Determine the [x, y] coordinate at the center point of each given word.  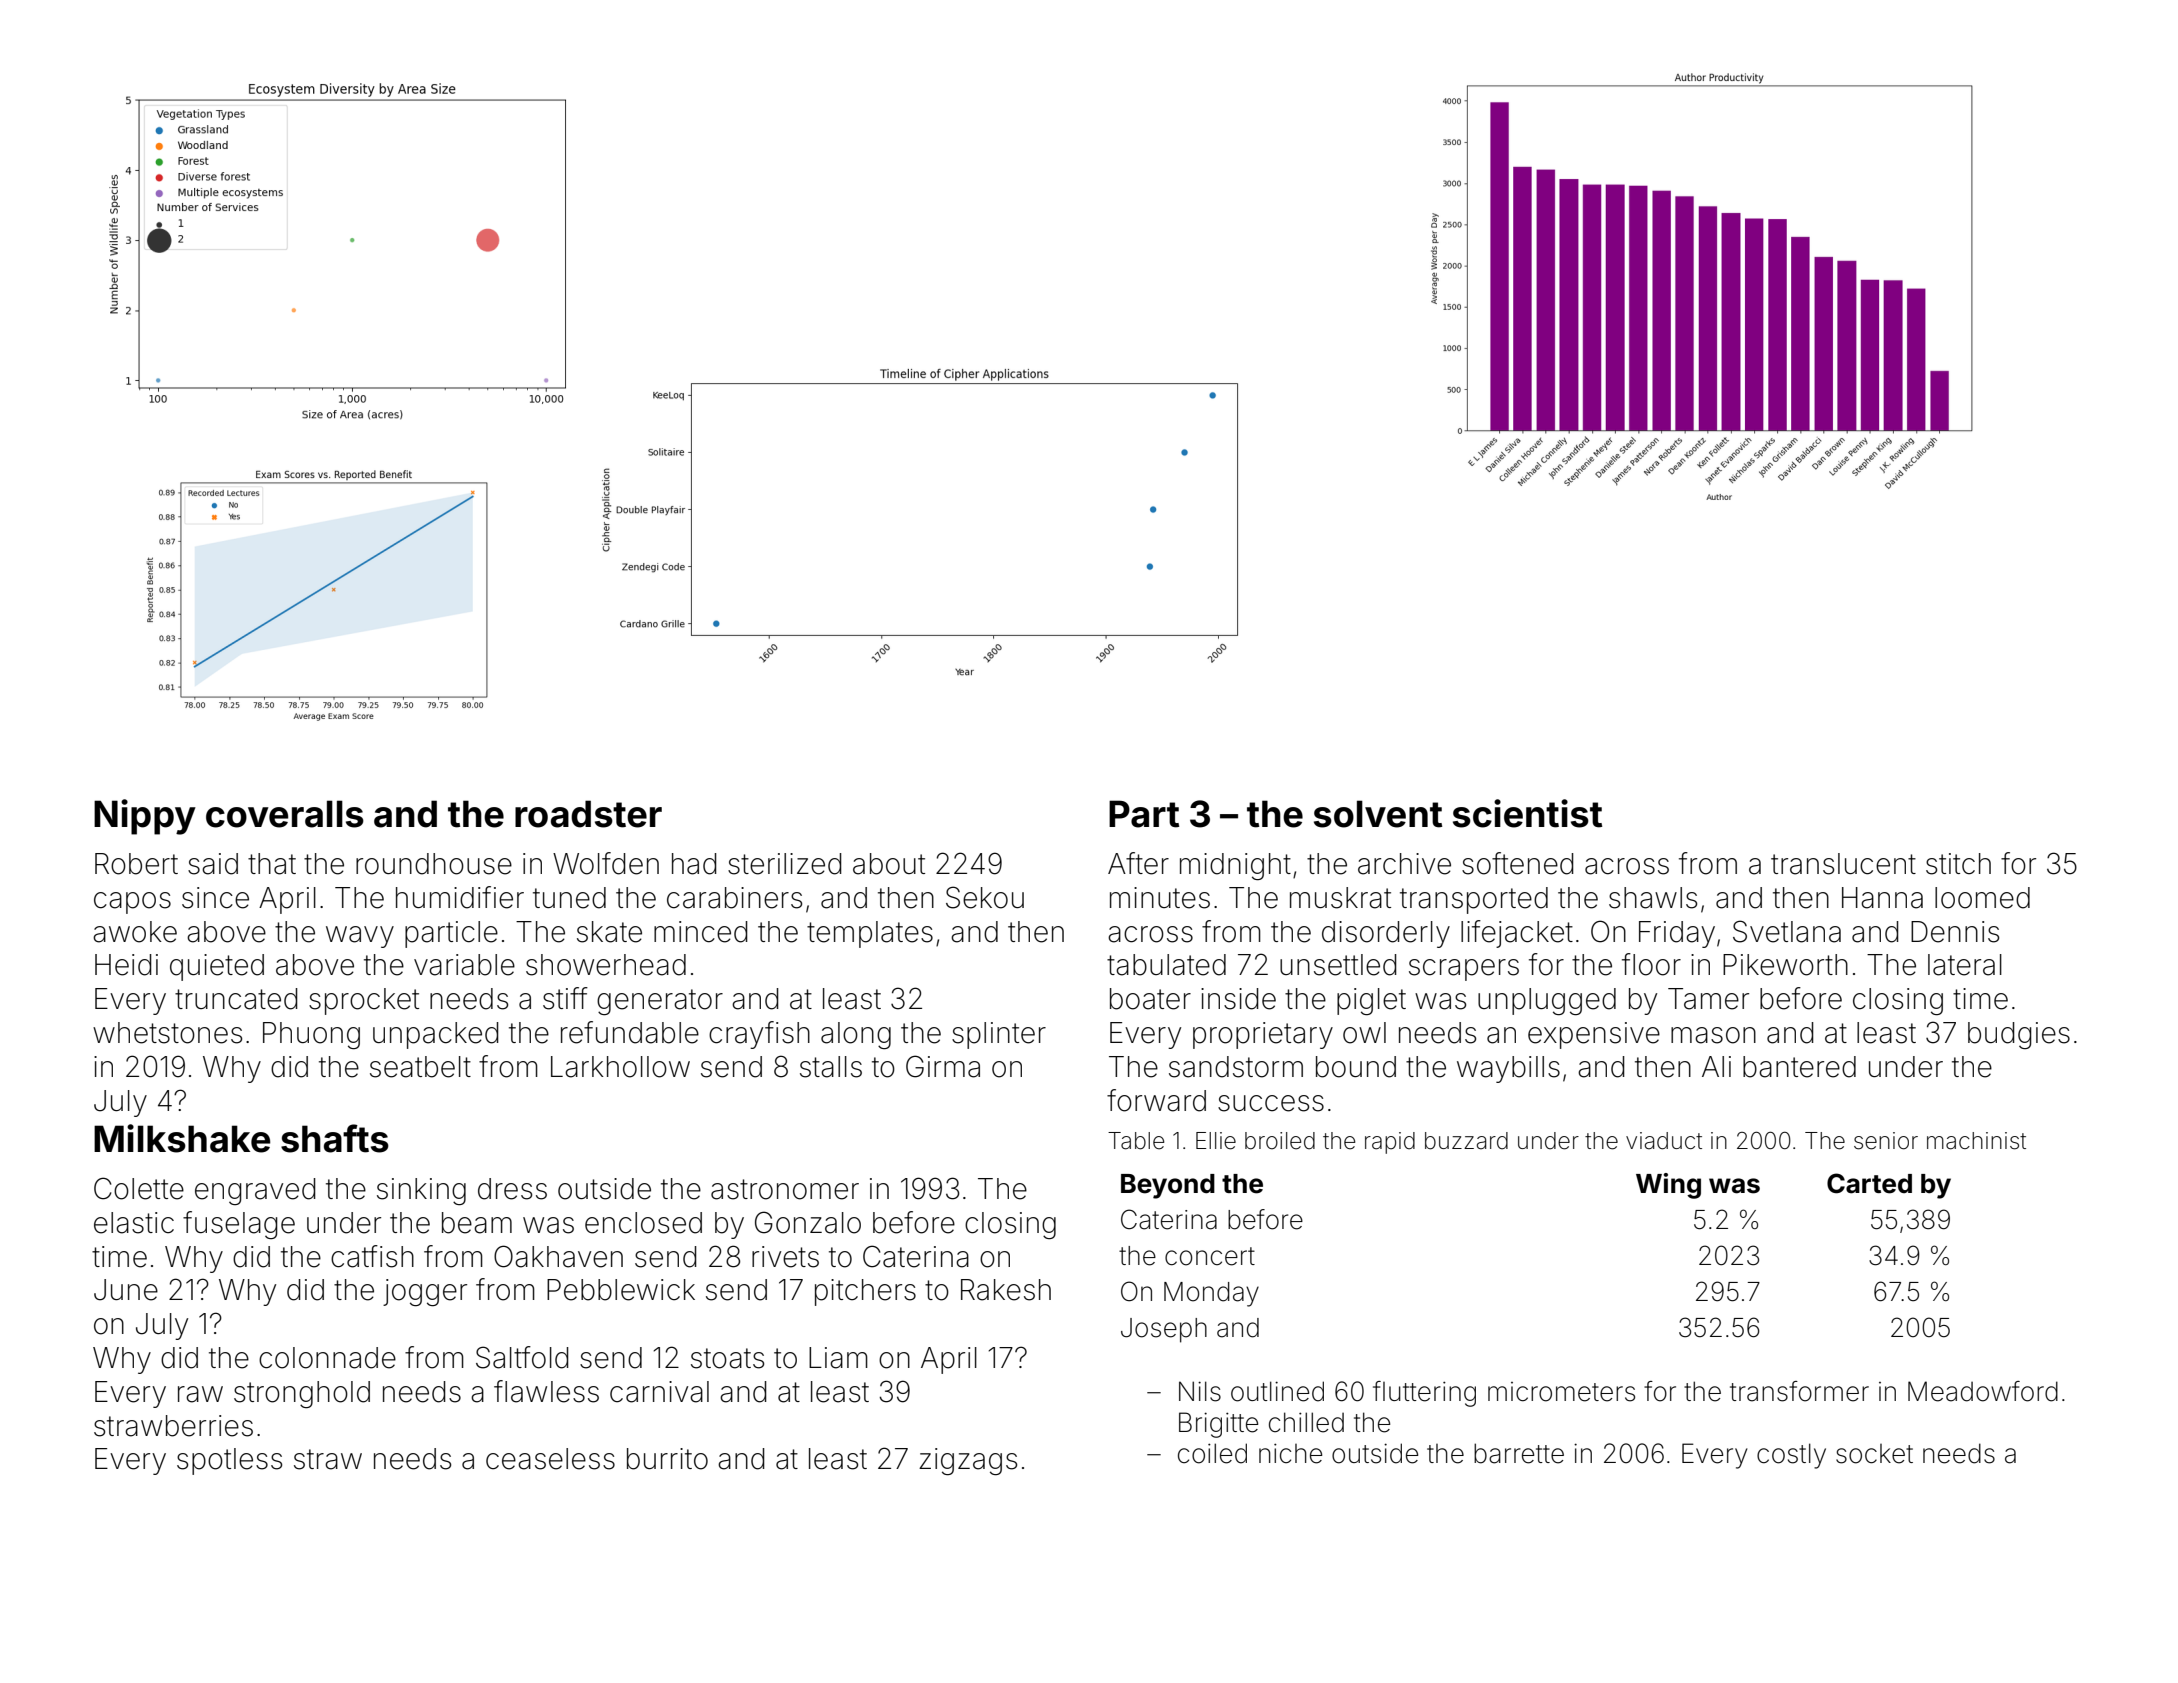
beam [477, 1223]
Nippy [145, 817]
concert [1210, 1256]
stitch [1958, 864]
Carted [1869, 1183]
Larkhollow [620, 1067]
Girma [943, 1066]
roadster [588, 814]
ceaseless [550, 1459]
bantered [1799, 1067]
